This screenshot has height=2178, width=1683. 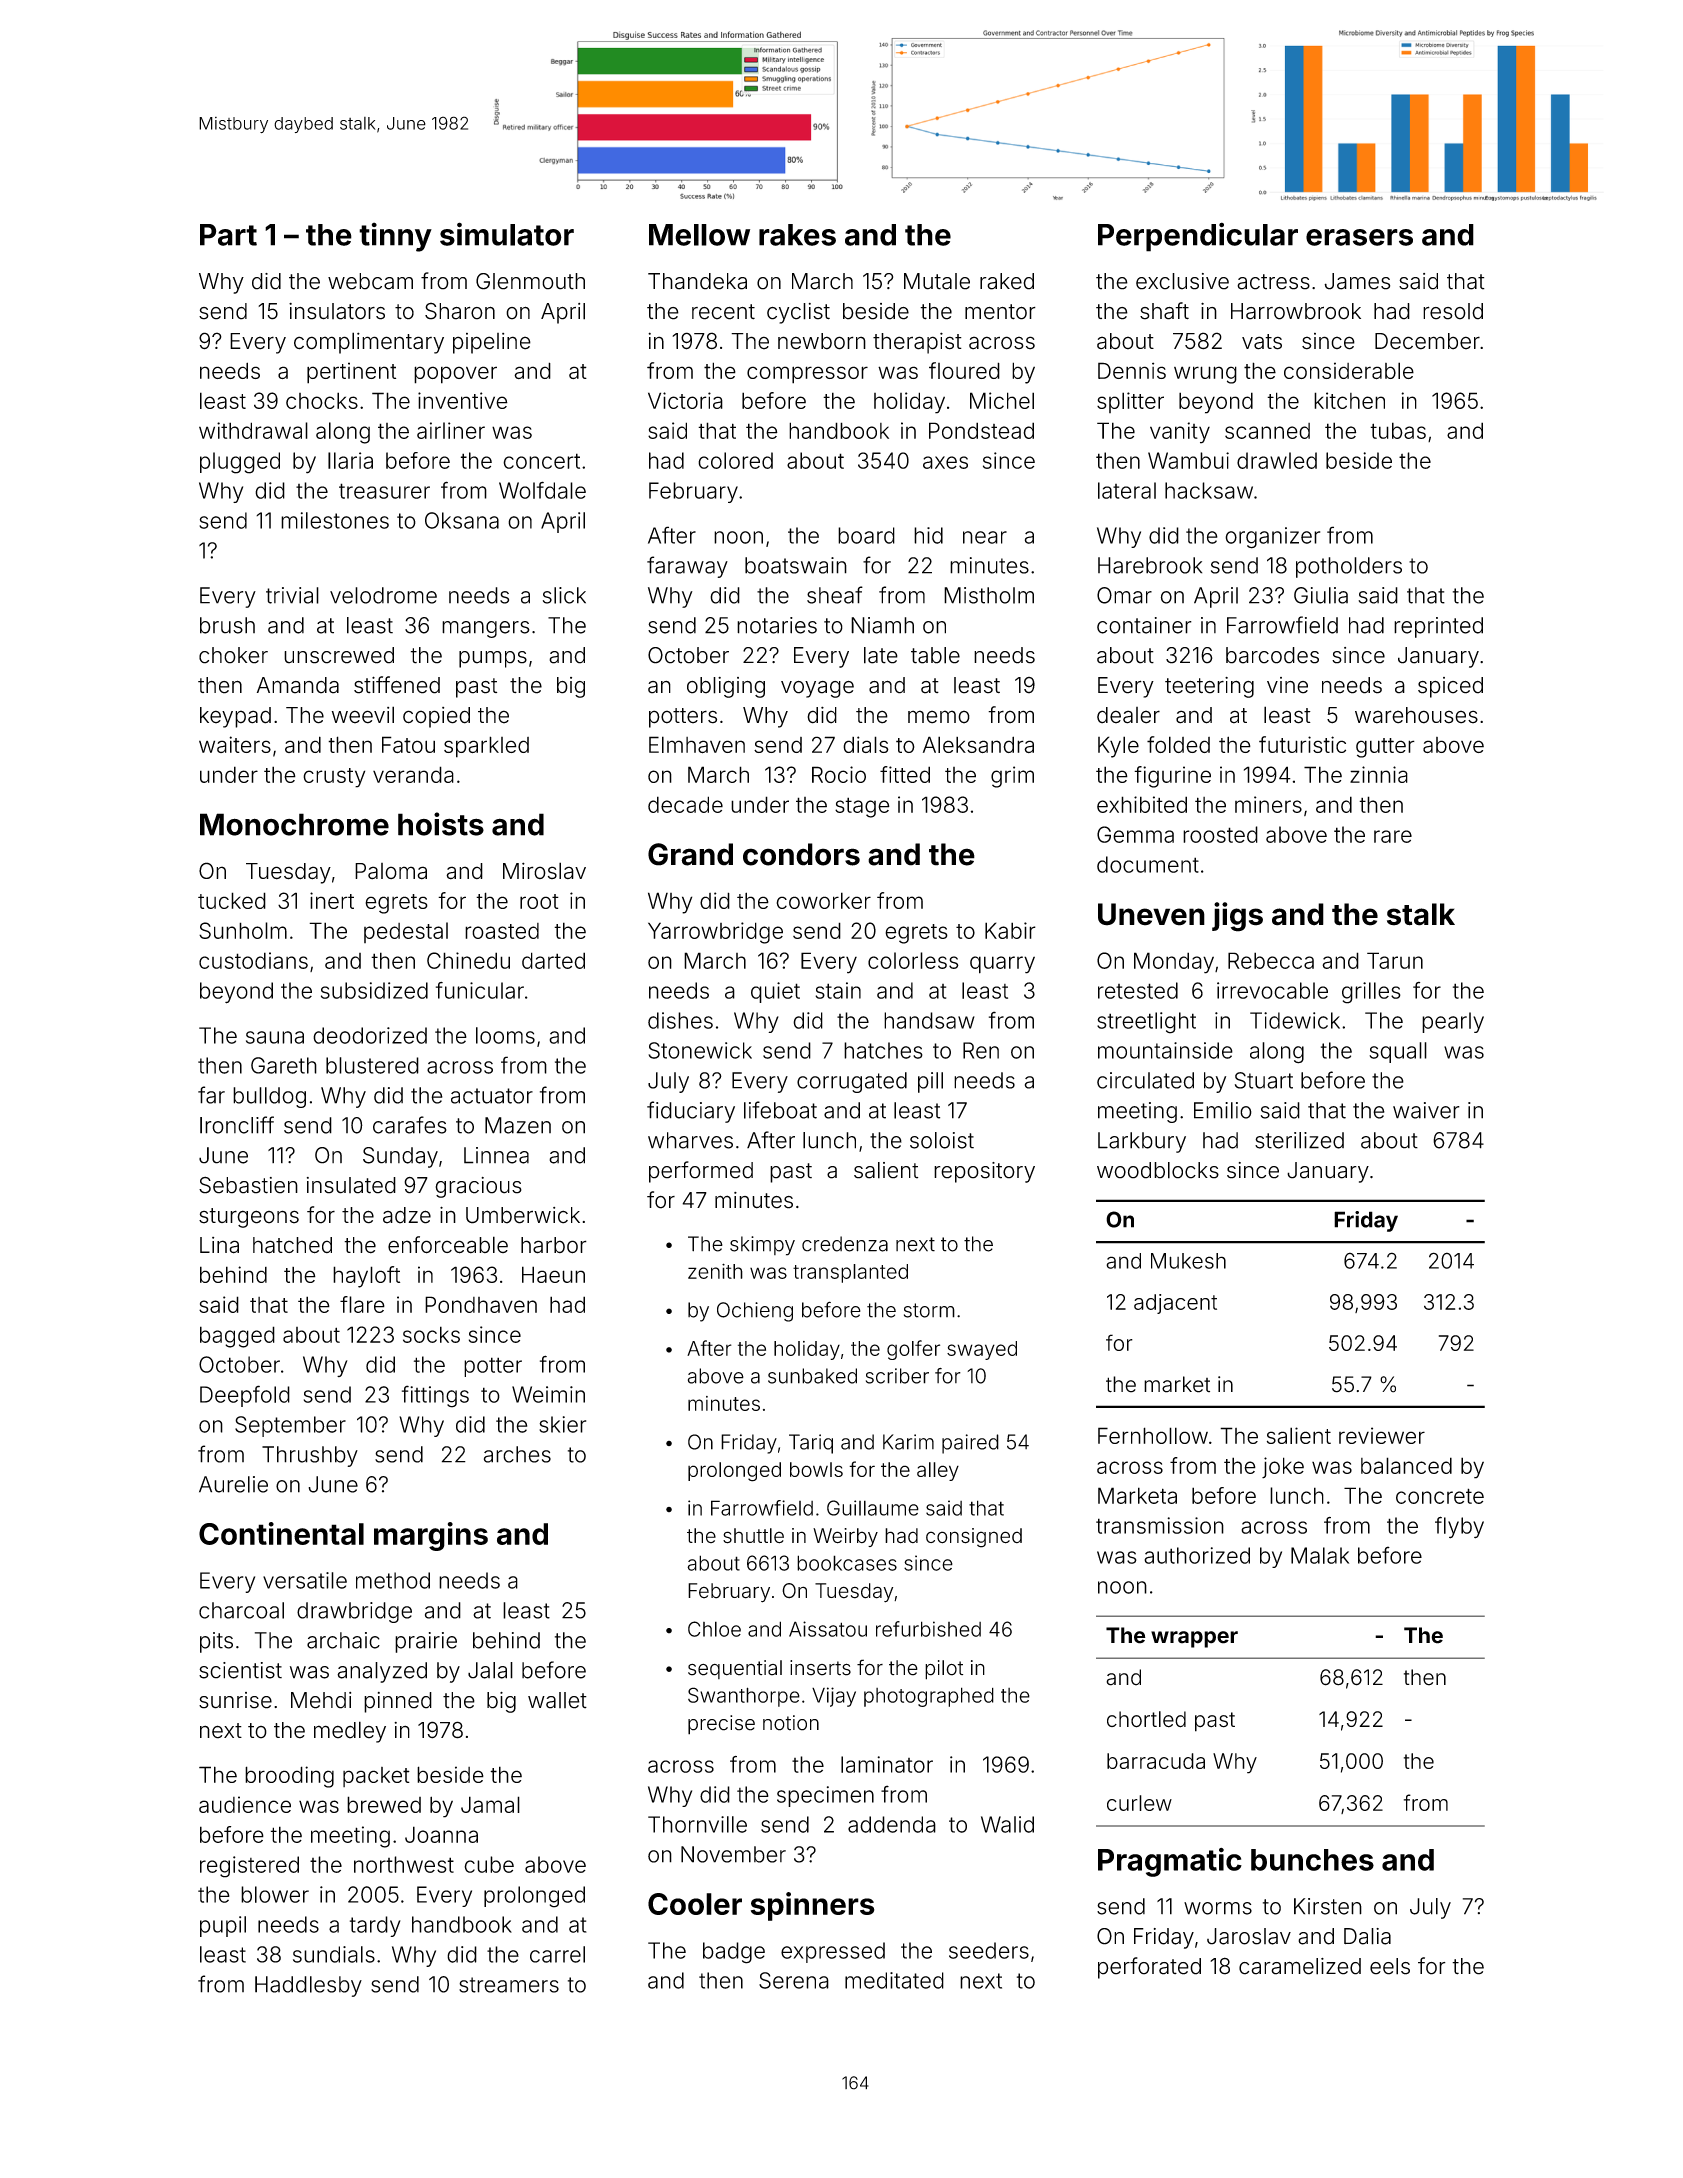 What do you see at coordinates (796, 565) in the screenshot?
I see `boatswain` at bounding box center [796, 565].
